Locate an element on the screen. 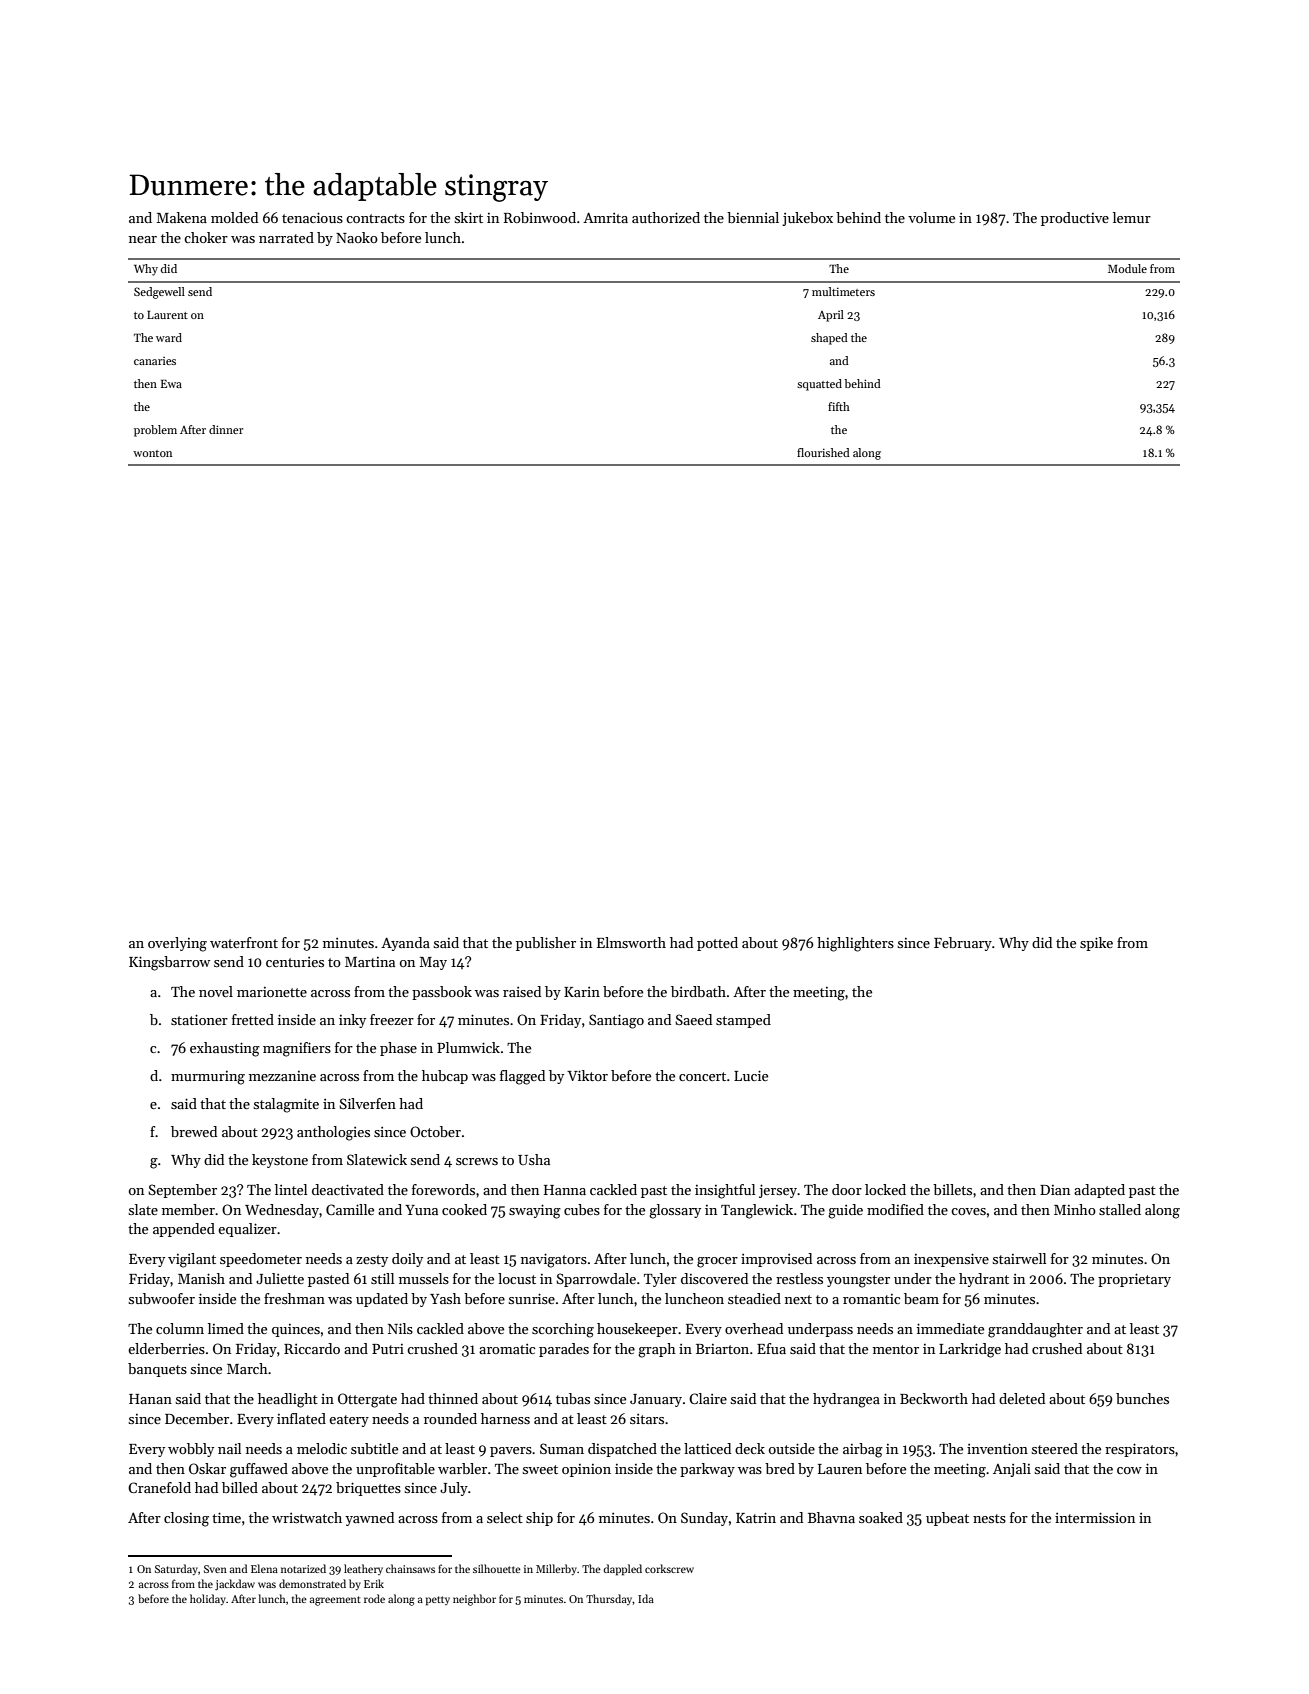  volume is located at coordinates (931, 217).
